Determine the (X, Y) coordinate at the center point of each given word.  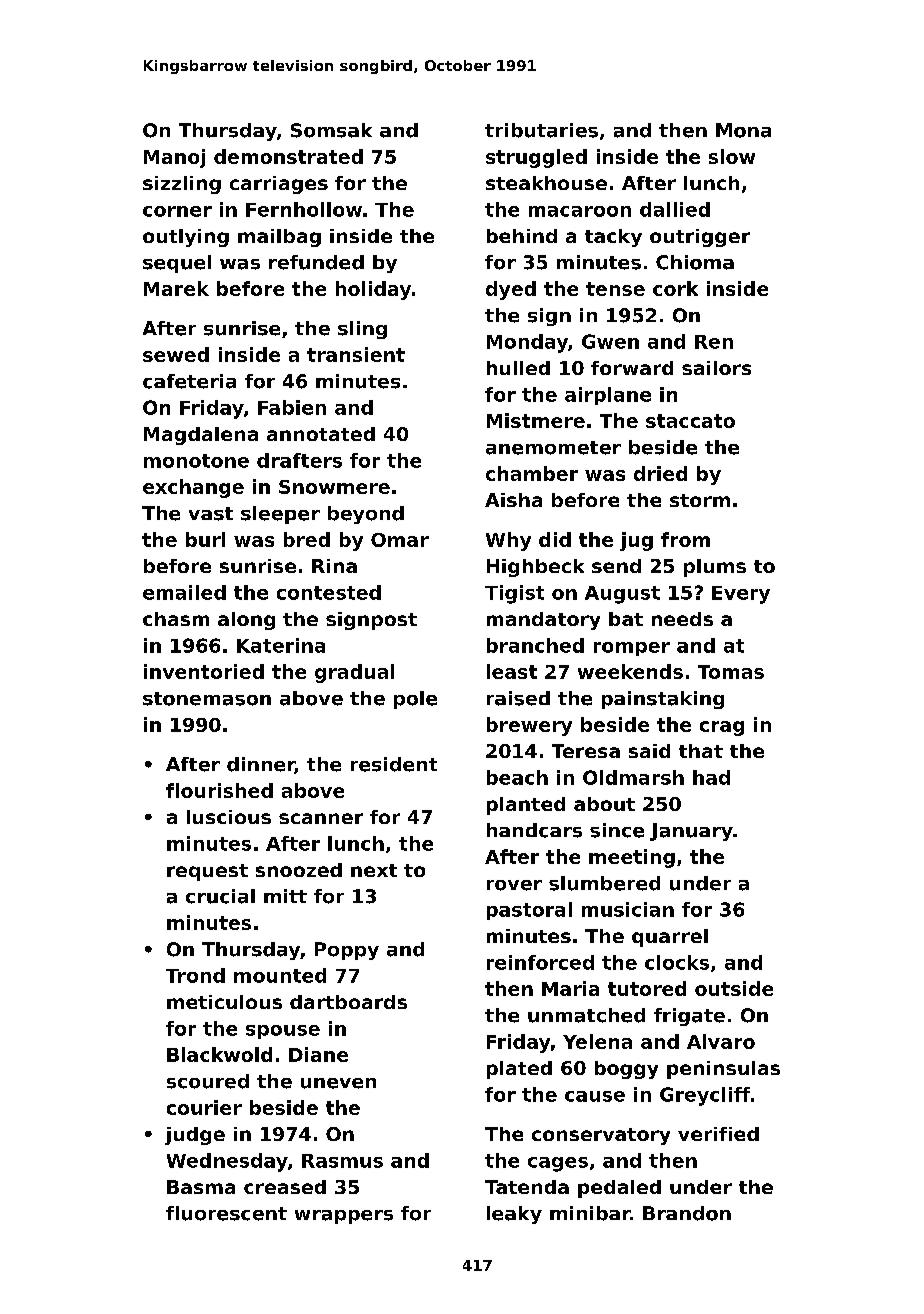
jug (636, 541)
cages (558, 1164)
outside (734, 988)
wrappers (344, 1217)
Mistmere (536, 420)
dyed (511, 290)
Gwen (610, 341)
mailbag (279, 238)
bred (307, 539)
